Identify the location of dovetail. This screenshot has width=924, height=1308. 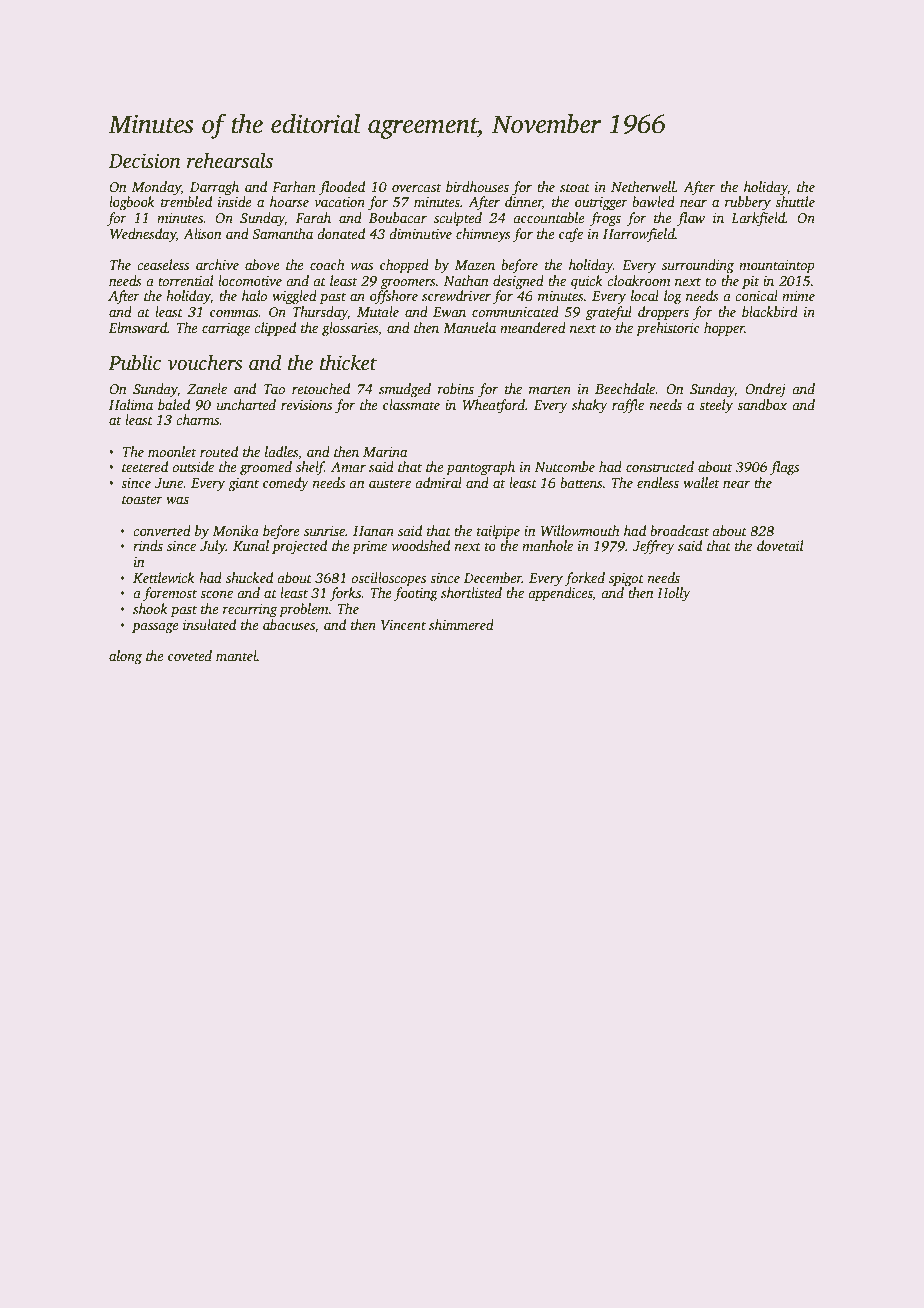
(780, 545).
